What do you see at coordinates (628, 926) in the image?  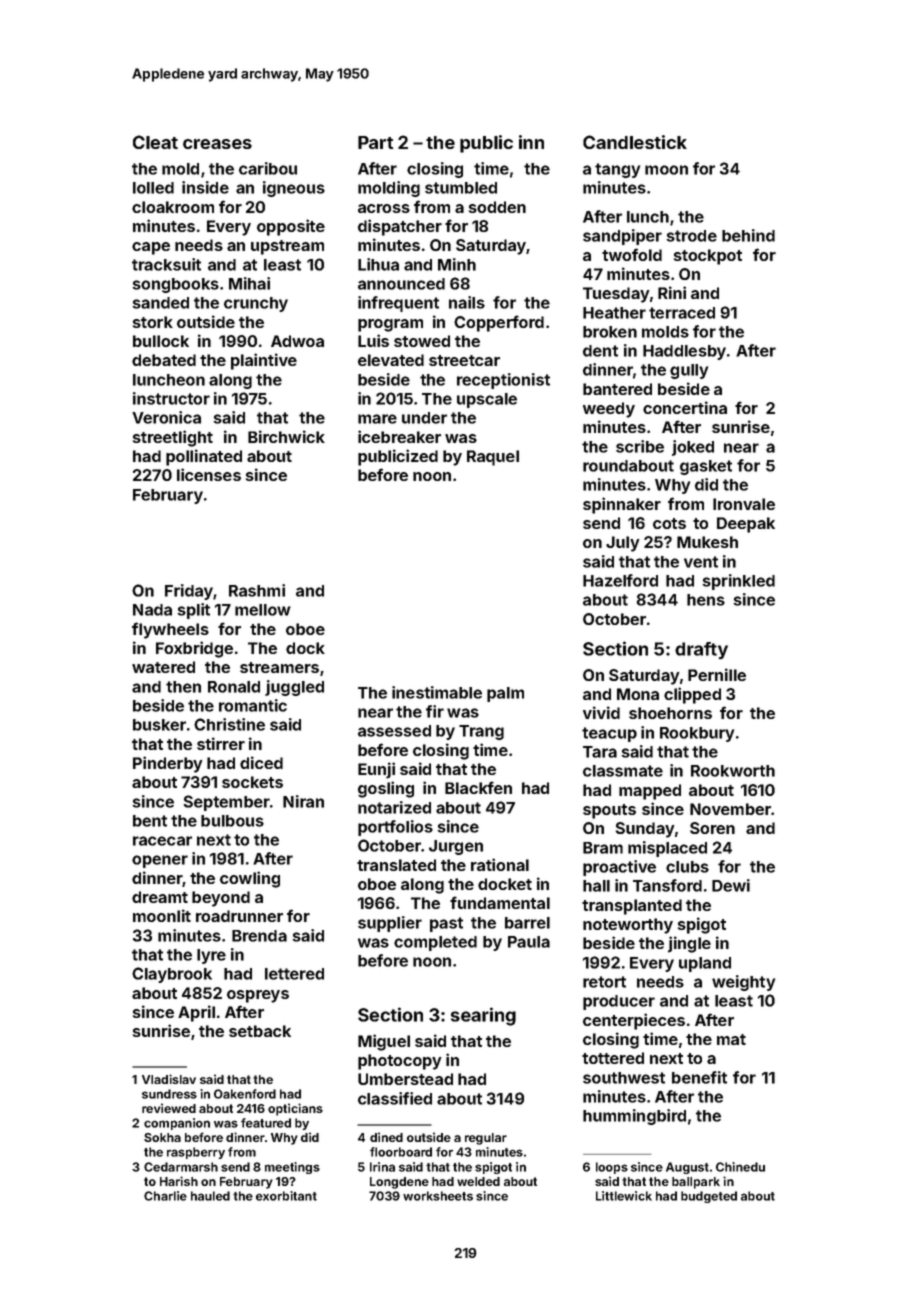 I see `noteworthy` at bounding box center [628, 926].
